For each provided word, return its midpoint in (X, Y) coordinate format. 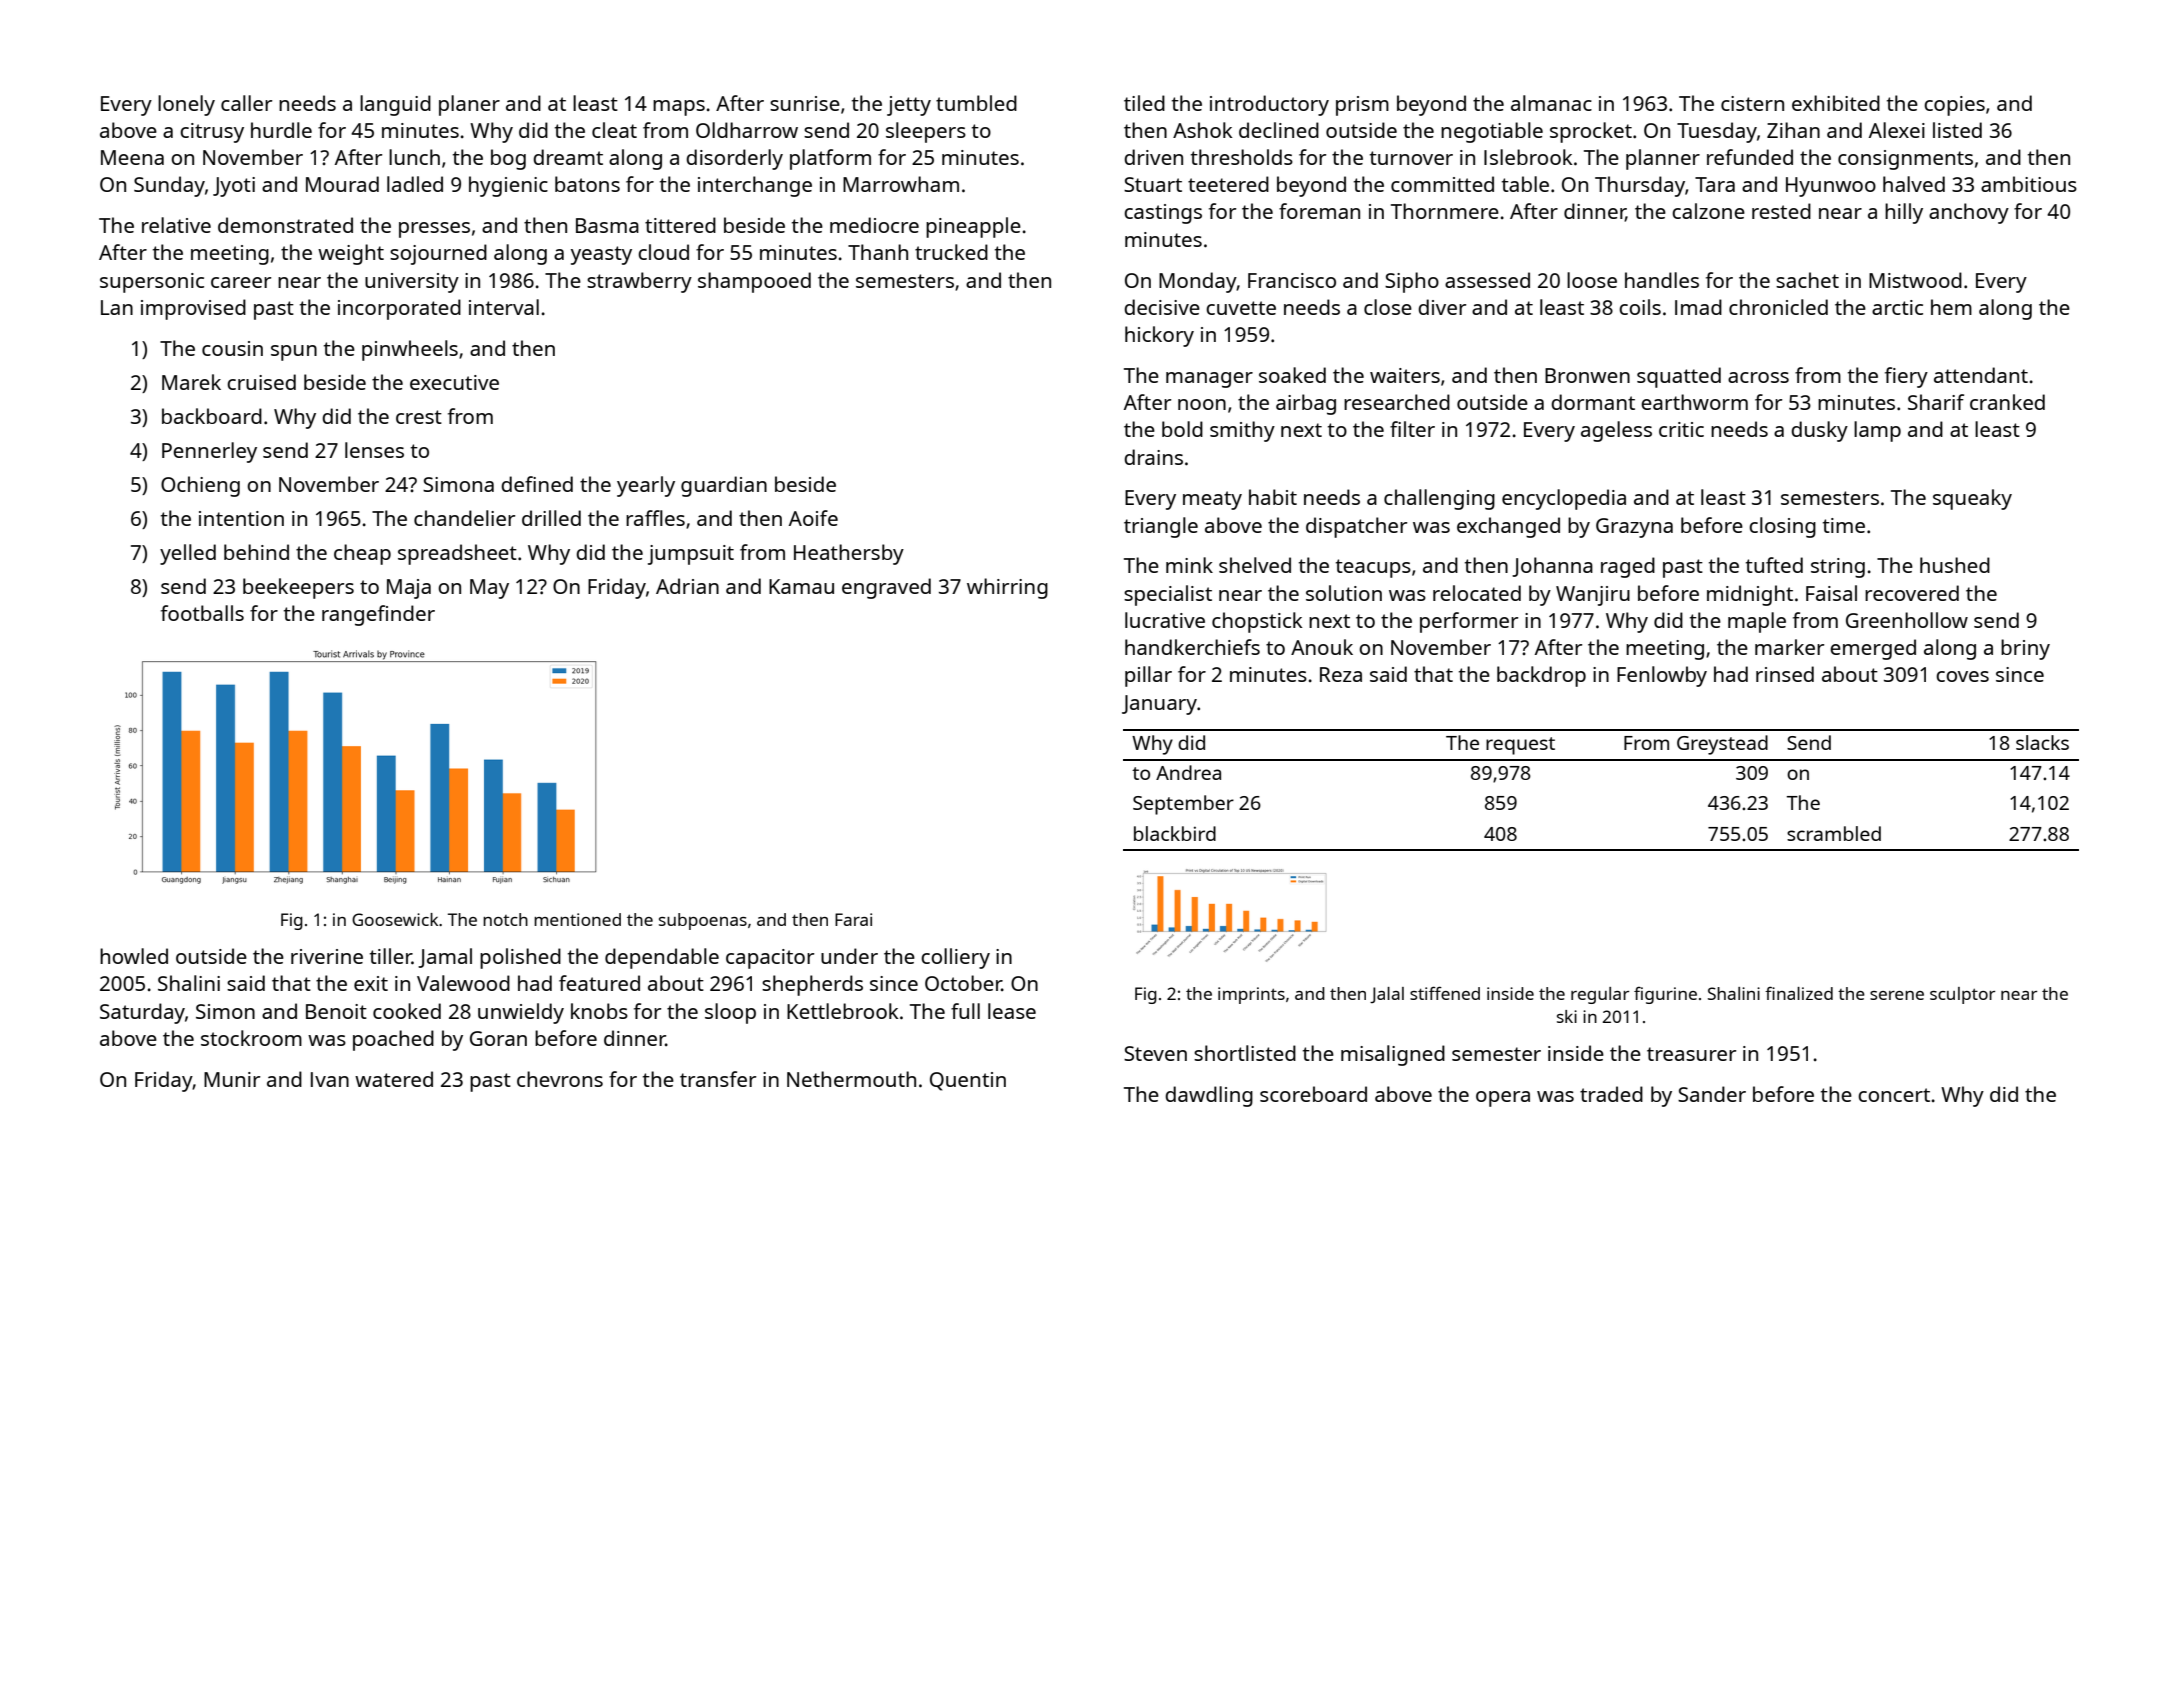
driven (1153, 157)
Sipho (1412, 282)
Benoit (336, 1011)
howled (134, 956)
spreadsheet (457, 554)
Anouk (1322, 647)
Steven (1155, 1053)
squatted (1679, 377)
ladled (415, 184)
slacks (2042, 742)
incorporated (399, 309)
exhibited (1836, 103)
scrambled (1834, 833)
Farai (853, 919)
